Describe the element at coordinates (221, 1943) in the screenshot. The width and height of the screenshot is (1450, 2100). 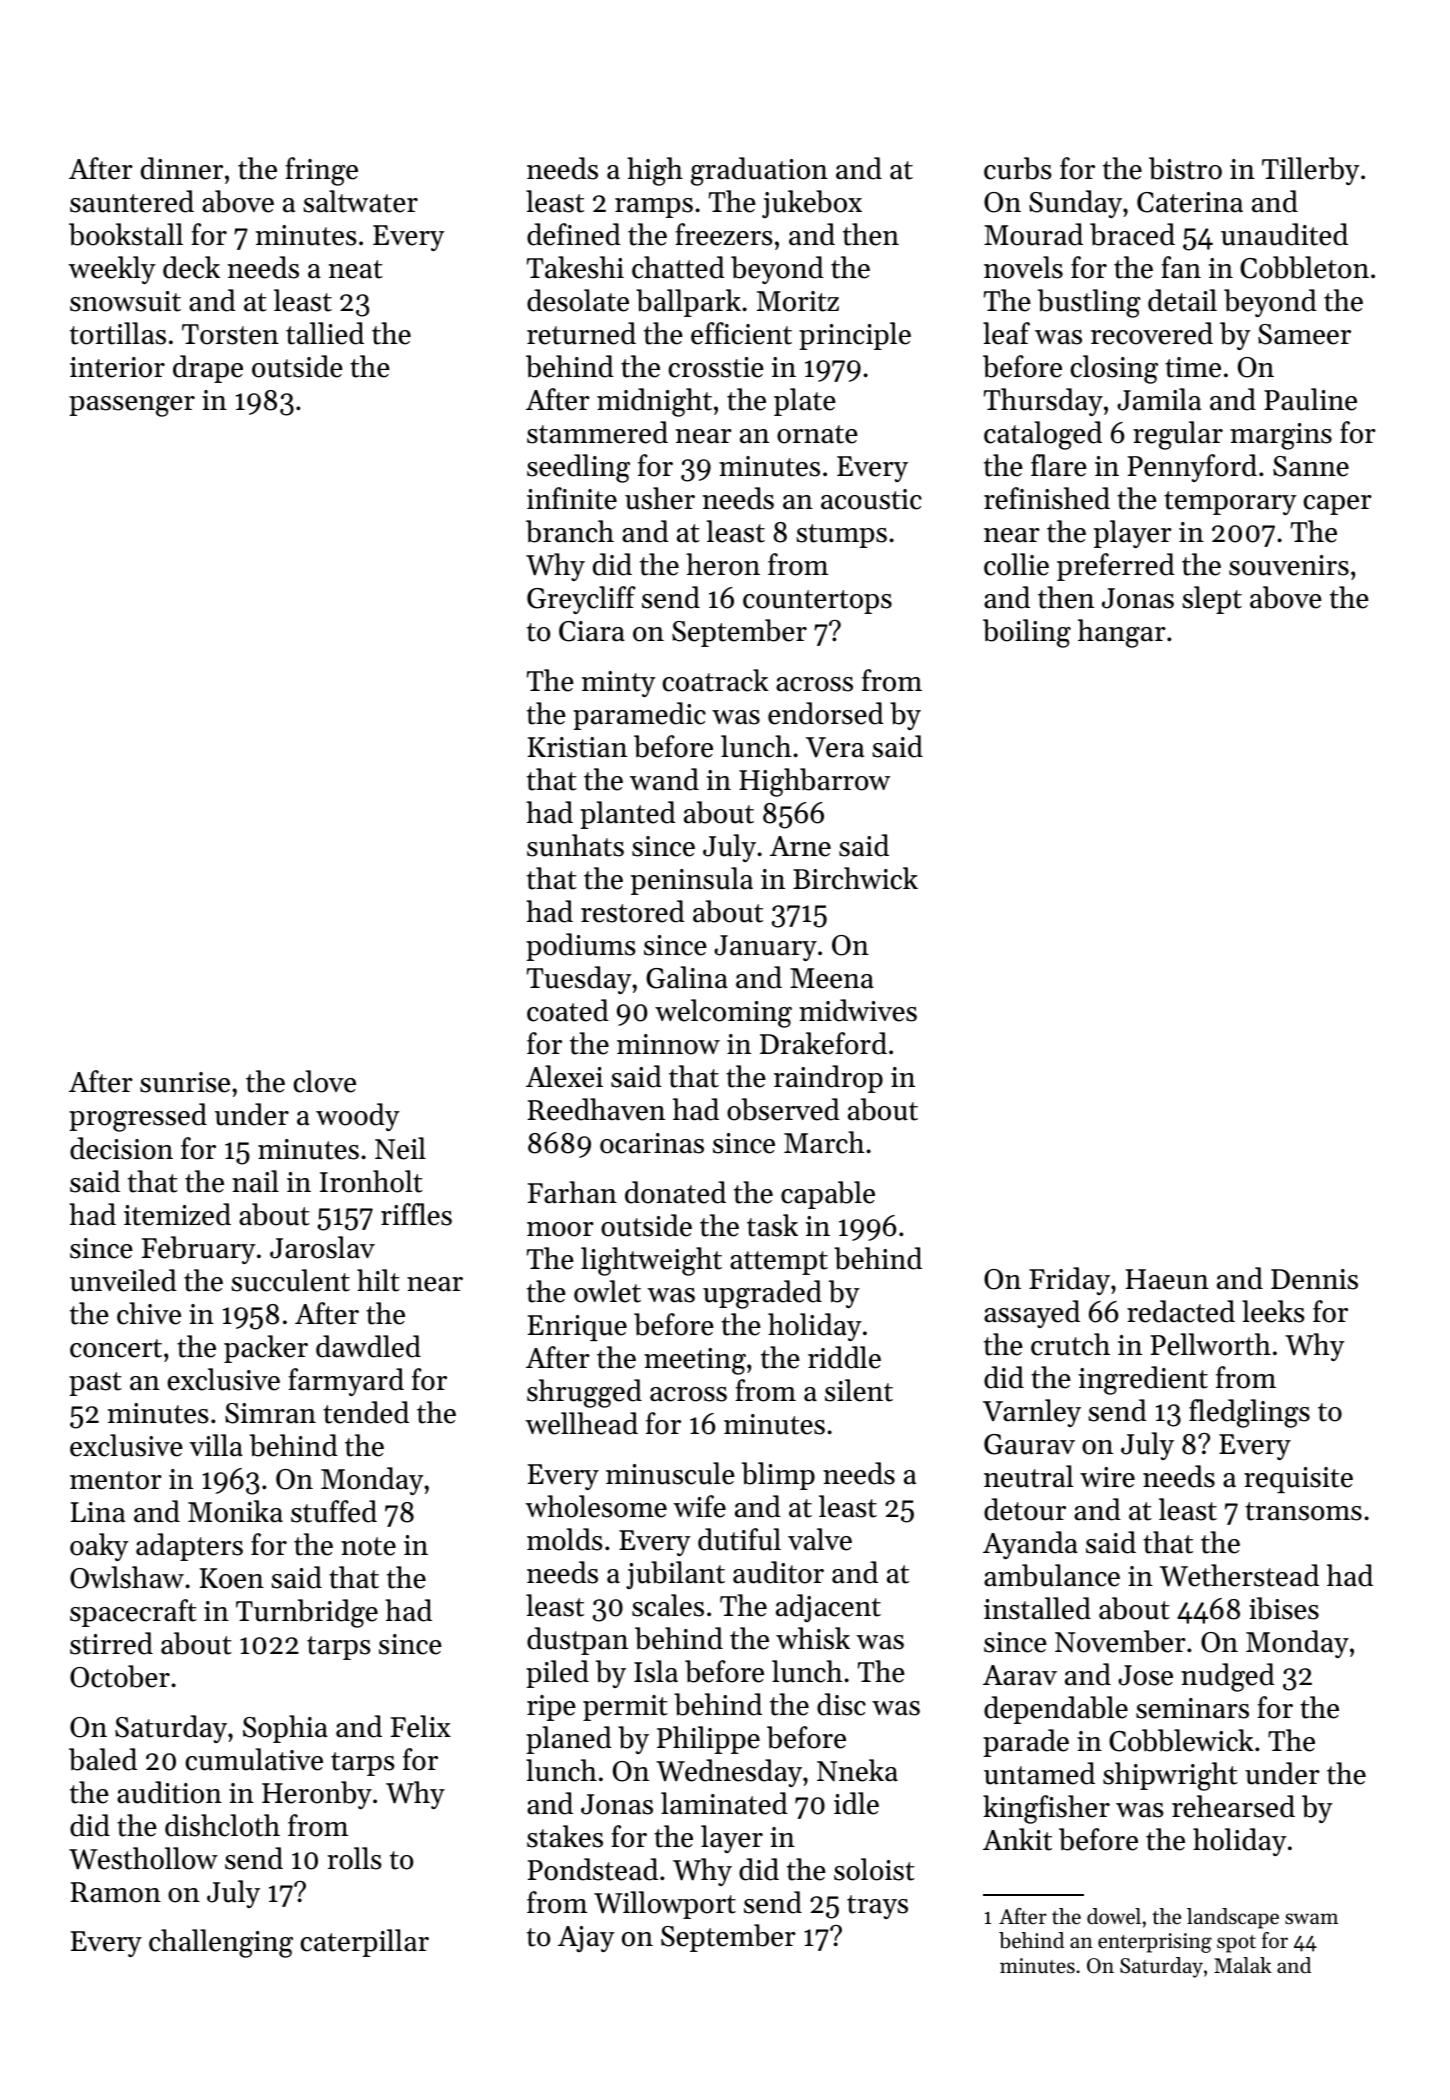
I see `challenging` at that location.
